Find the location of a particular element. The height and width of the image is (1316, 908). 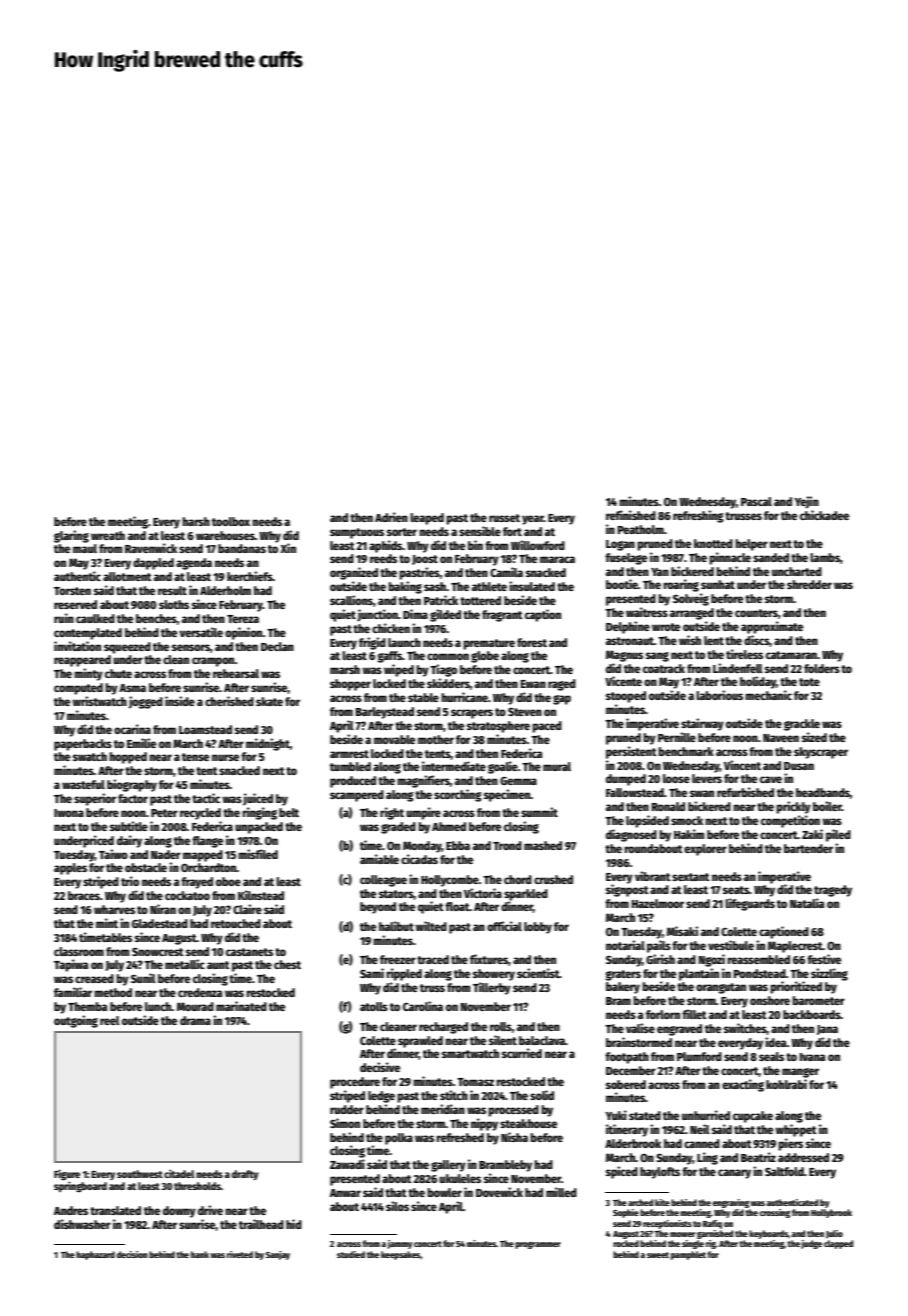

citadel is located at coordinates (179, 1173).
